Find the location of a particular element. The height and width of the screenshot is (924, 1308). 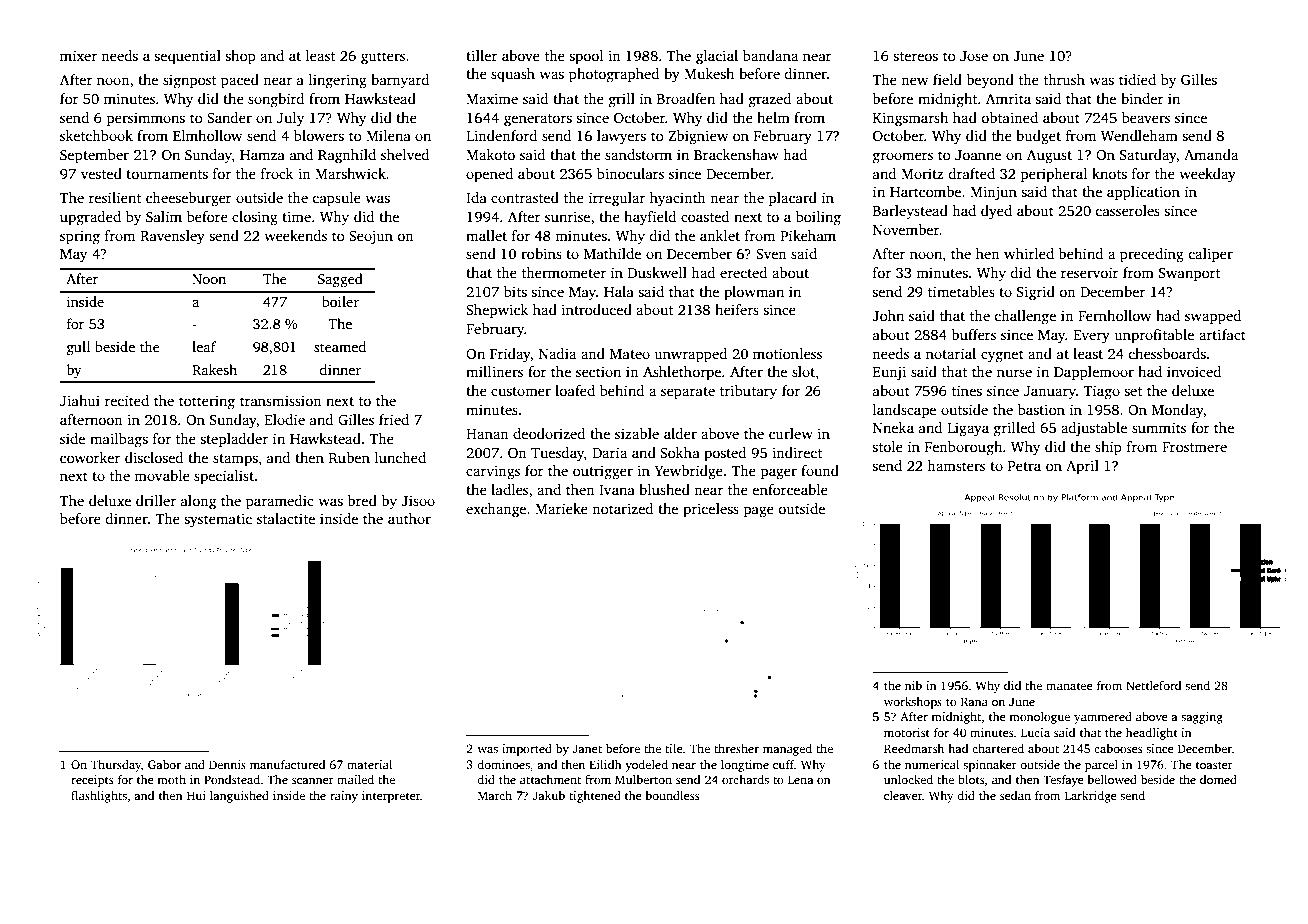

Janet is located at coordinates (587, 748).
